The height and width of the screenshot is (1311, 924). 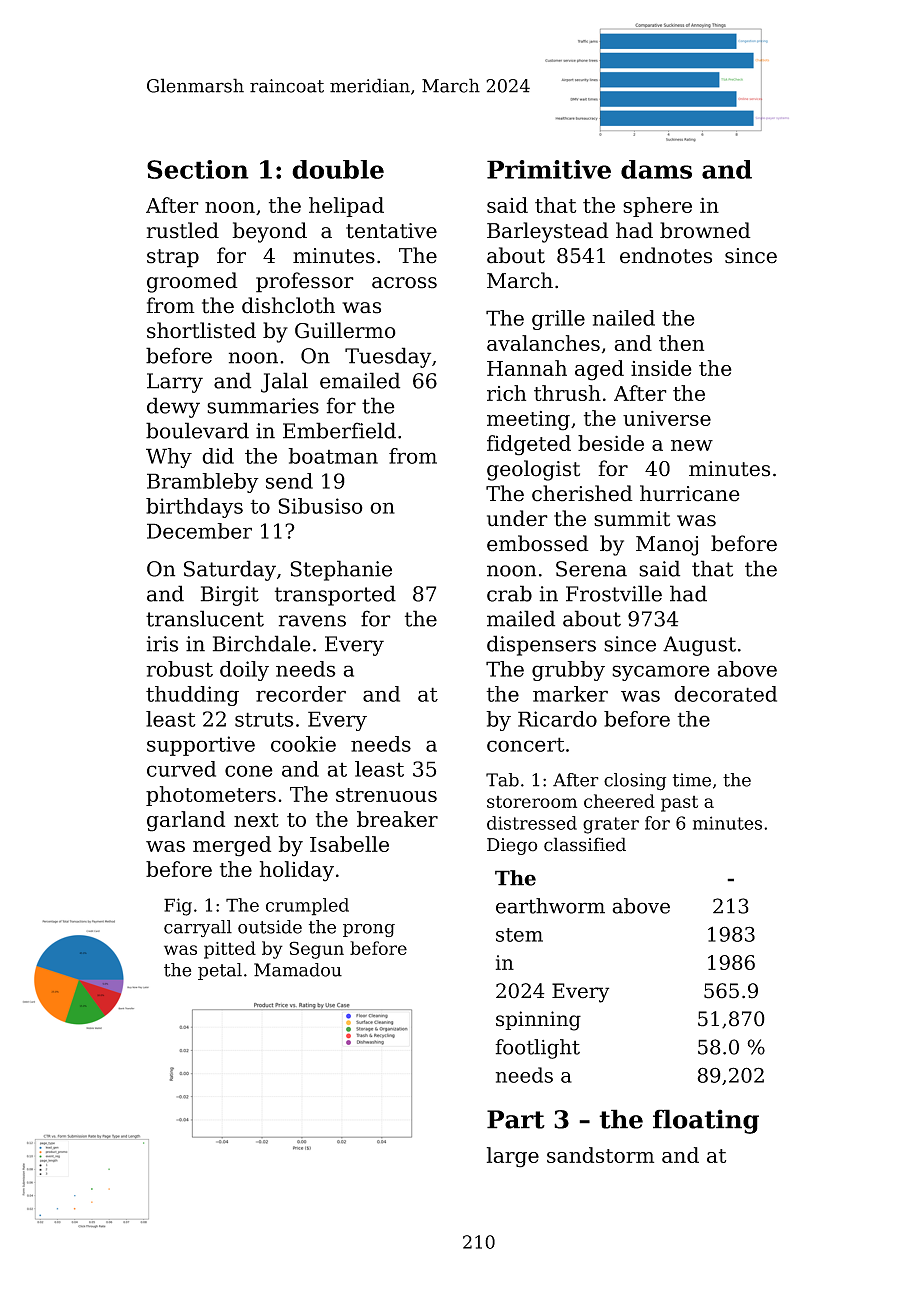 I want to click on Part, so click(x=516, y=1119).
